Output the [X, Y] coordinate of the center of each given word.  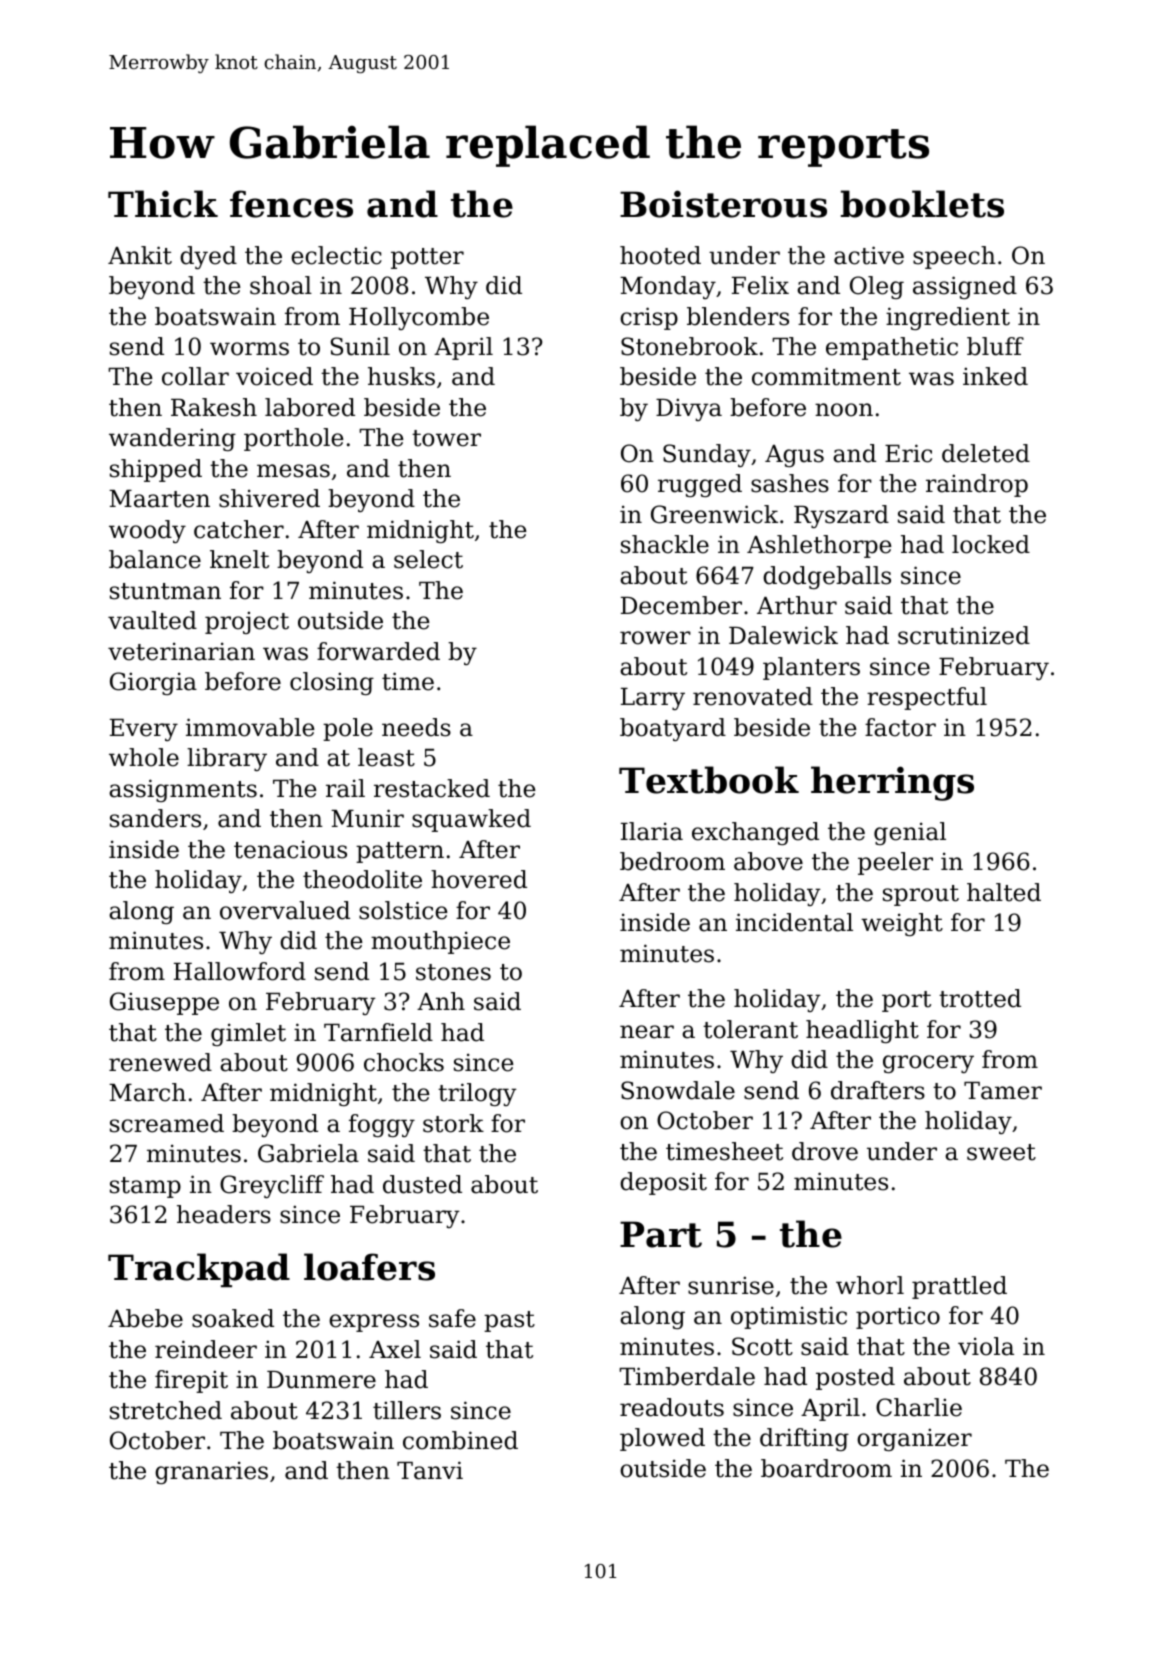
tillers [407, 1410]
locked [991, 544]
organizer [914, 1439]
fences [291, 204]
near [647, 1032]
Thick [163, 204]
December [681, 605]
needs [416, 727]
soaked [233, 1318]
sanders [155, 818]
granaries [211, 1472]
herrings [892, 783]
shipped [156, 470]
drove [825, 1151]
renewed [160, 1062]
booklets [922, 204]
